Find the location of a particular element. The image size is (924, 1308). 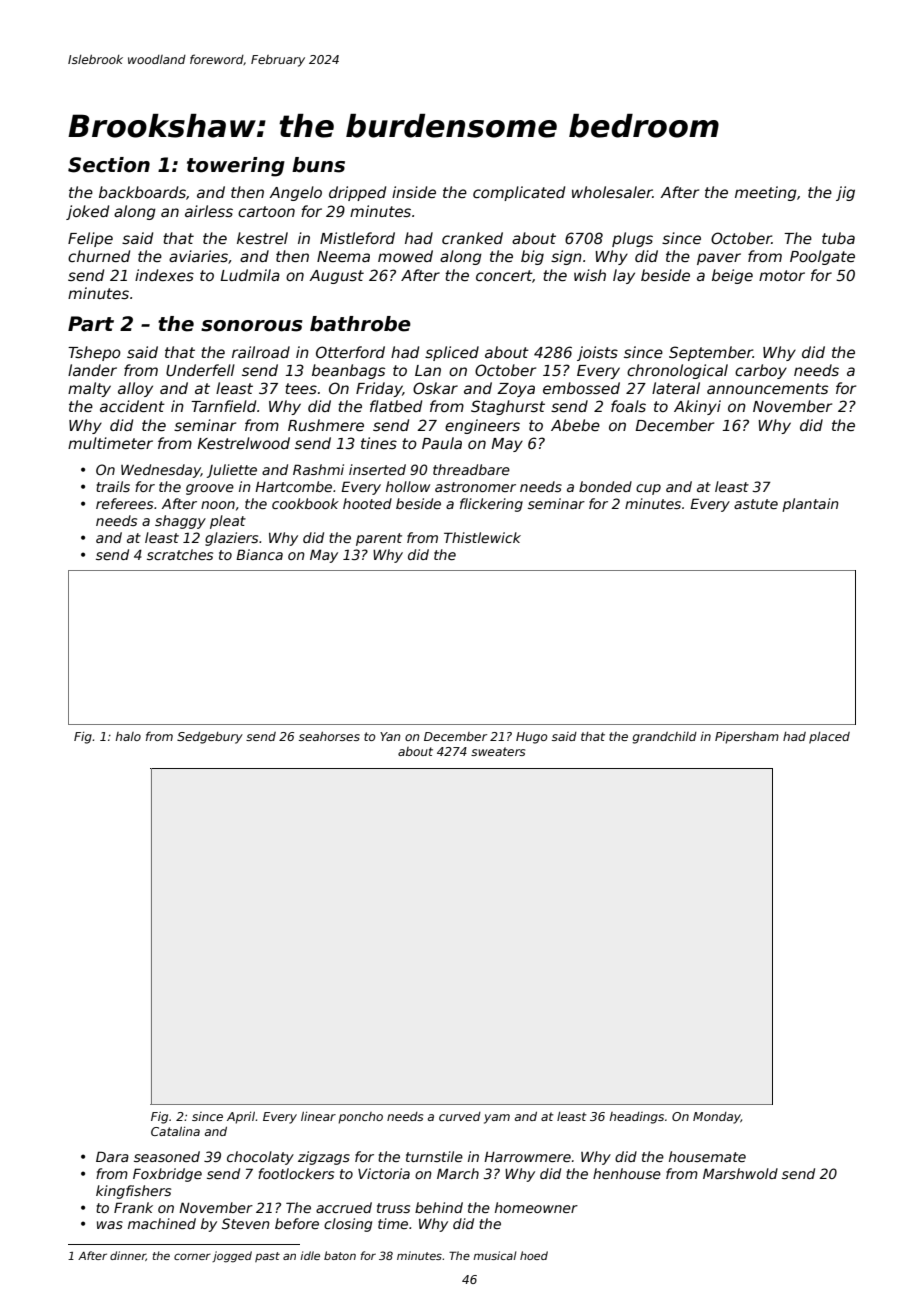

was is located at coordinates (110, 1225).
